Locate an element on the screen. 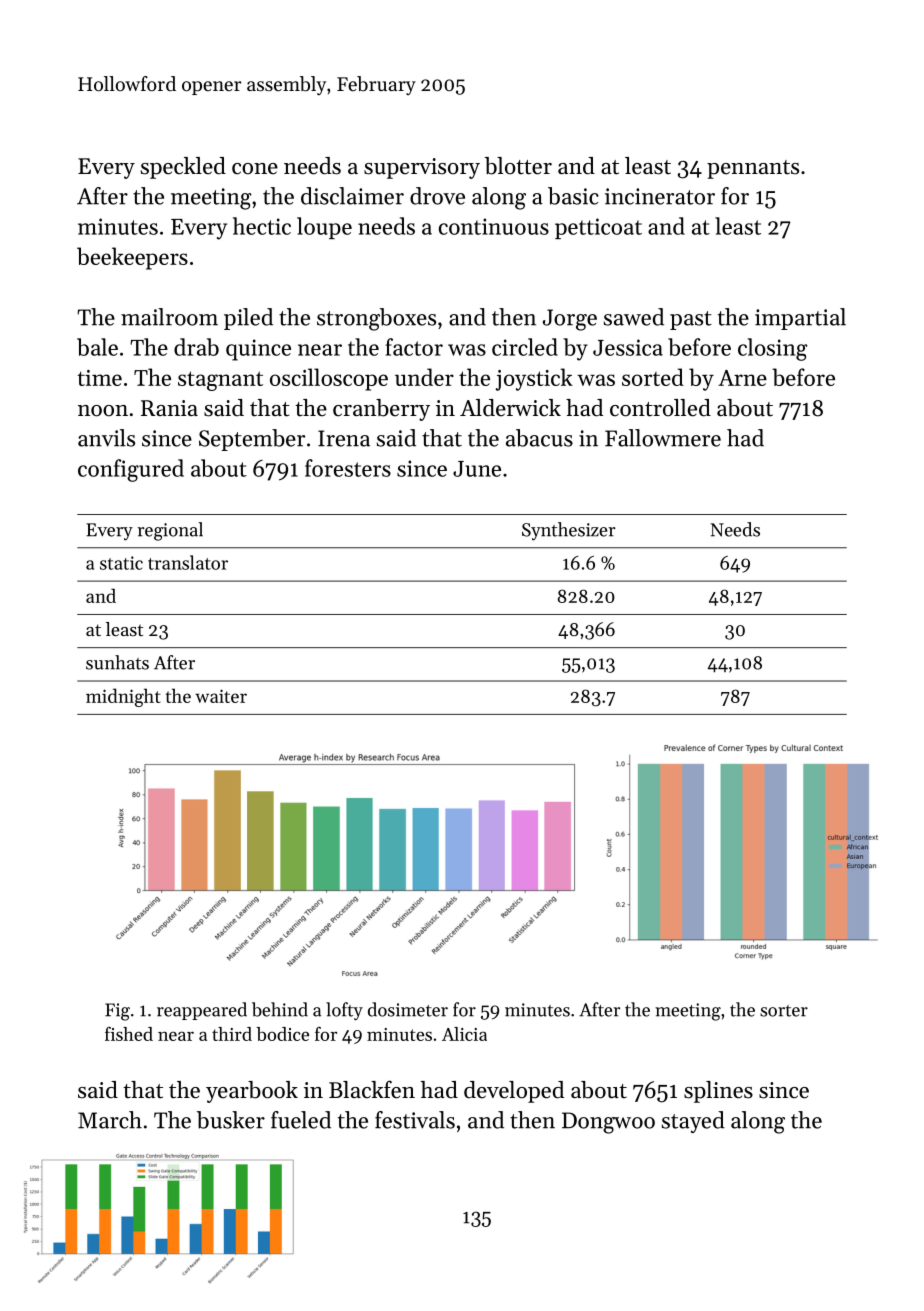  incinerator is located at coordinates (660, 196).
